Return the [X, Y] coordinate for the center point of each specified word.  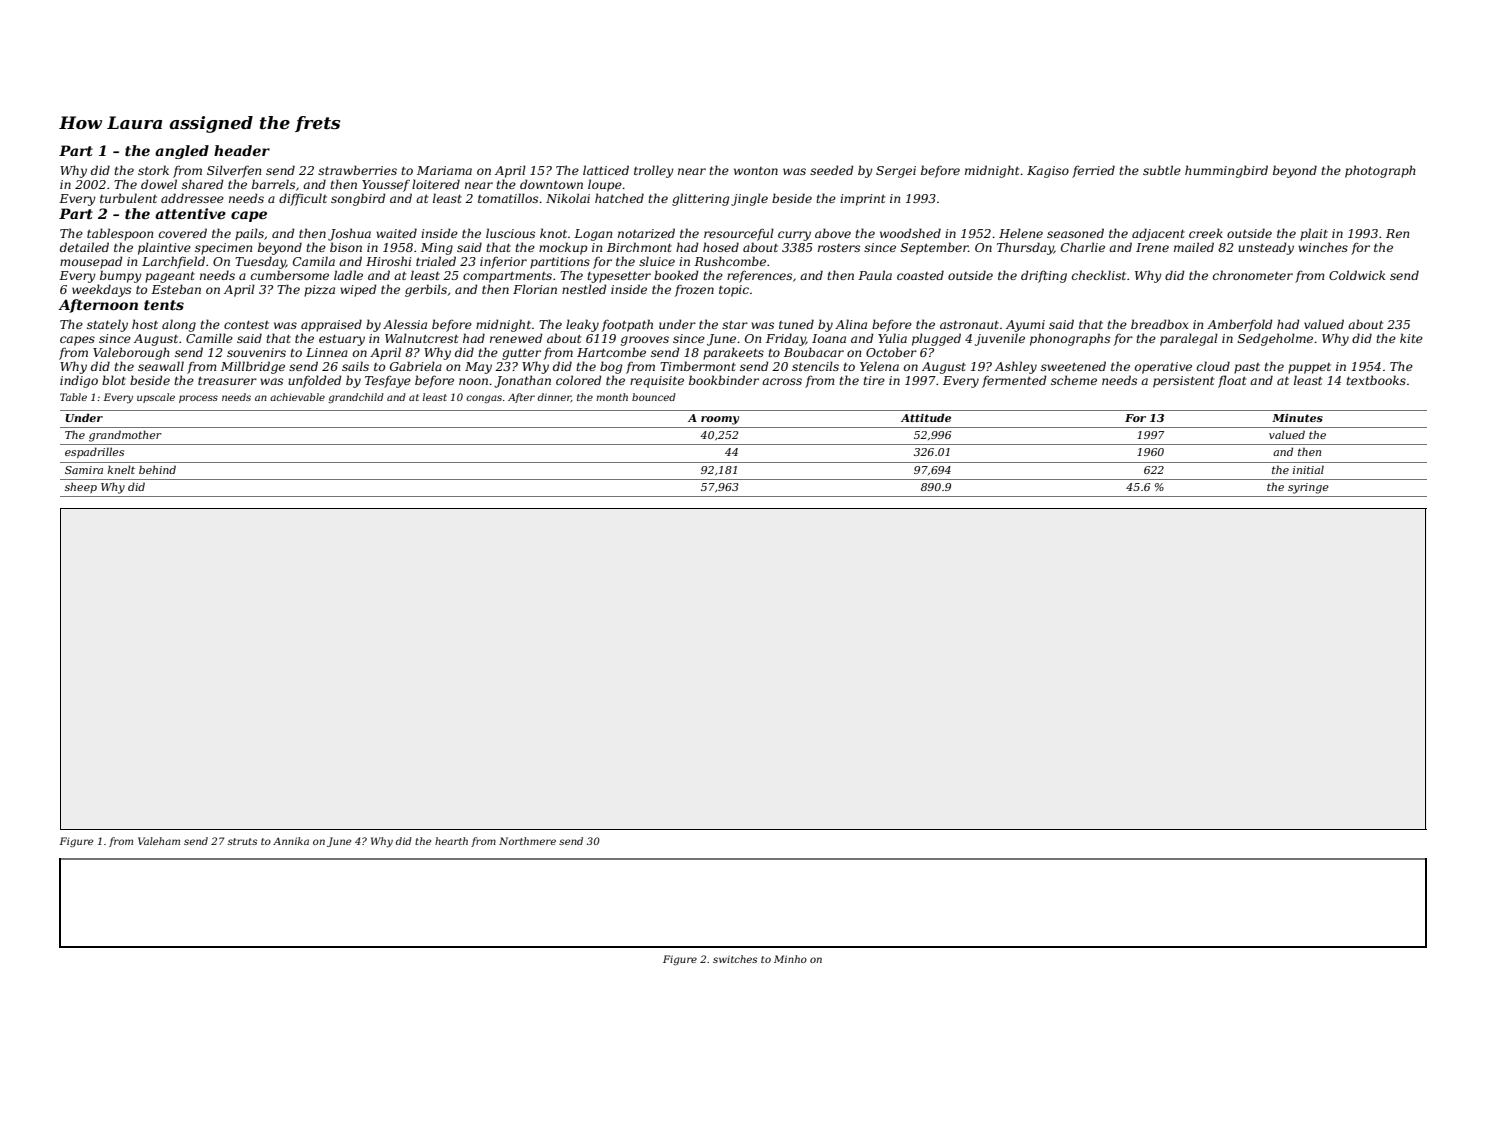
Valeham [159, 841]
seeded [832, 170]
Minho [790, 959]
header [242, 150]
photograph [1380, 171]
